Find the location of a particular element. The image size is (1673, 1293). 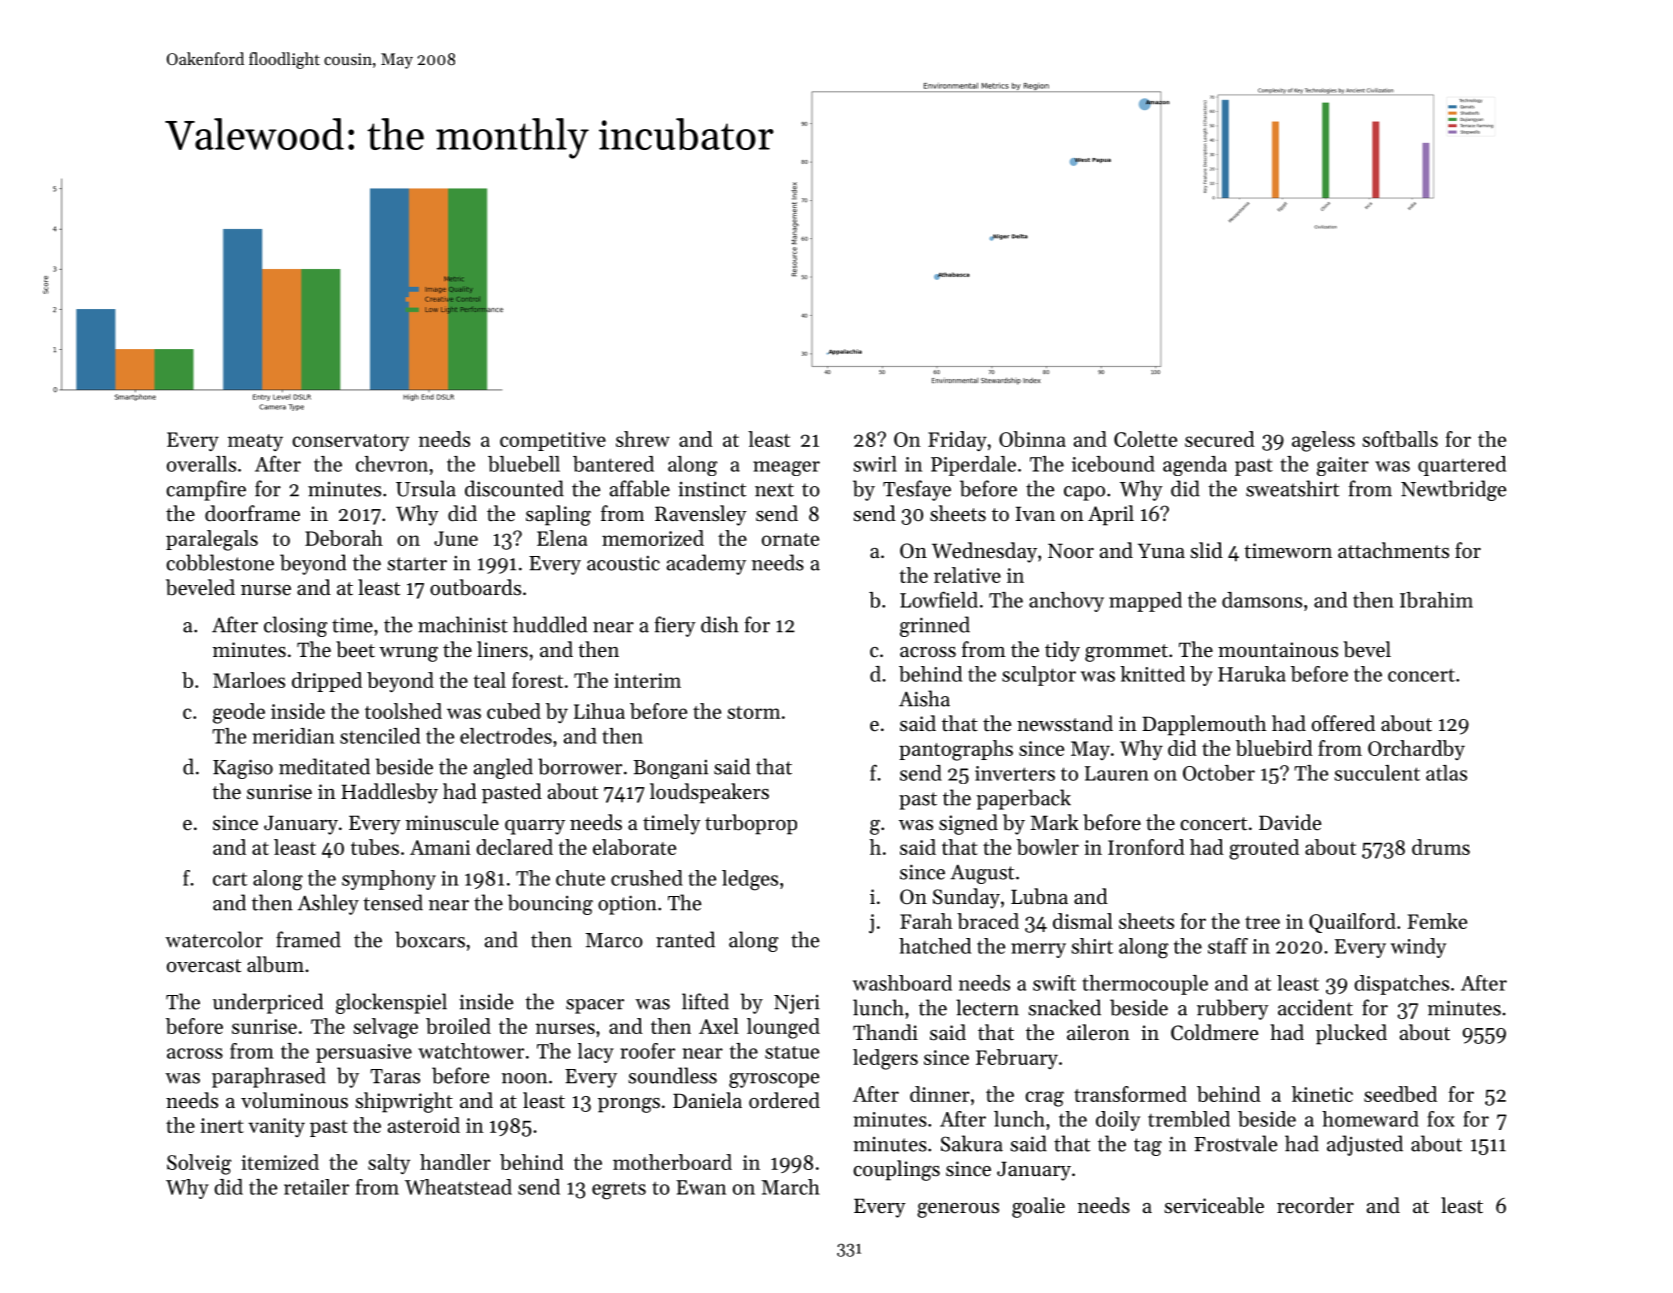

Lowfield is located at coordinates (939, 599).
